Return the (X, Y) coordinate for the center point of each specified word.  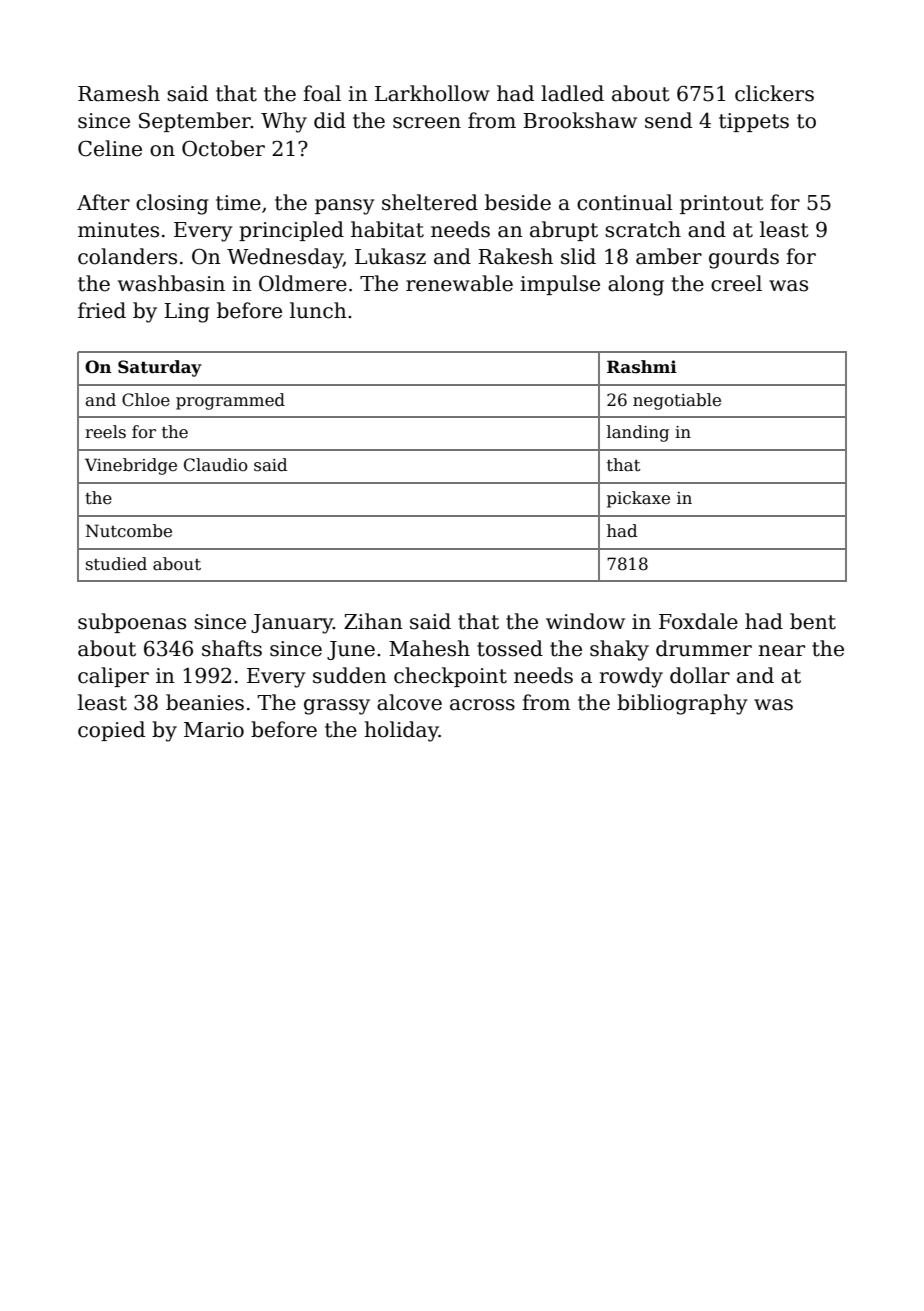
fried (102, 310)
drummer (704, 648)
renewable (459, 283)
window (585, 621)
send (668, 120)
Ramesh (119, 93)
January (292, 624)
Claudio (216, 465)
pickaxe (638, 499)
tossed (510, 648)
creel (736, 283)
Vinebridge (131, 466)
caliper (113, 677)
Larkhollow (432, 93)
